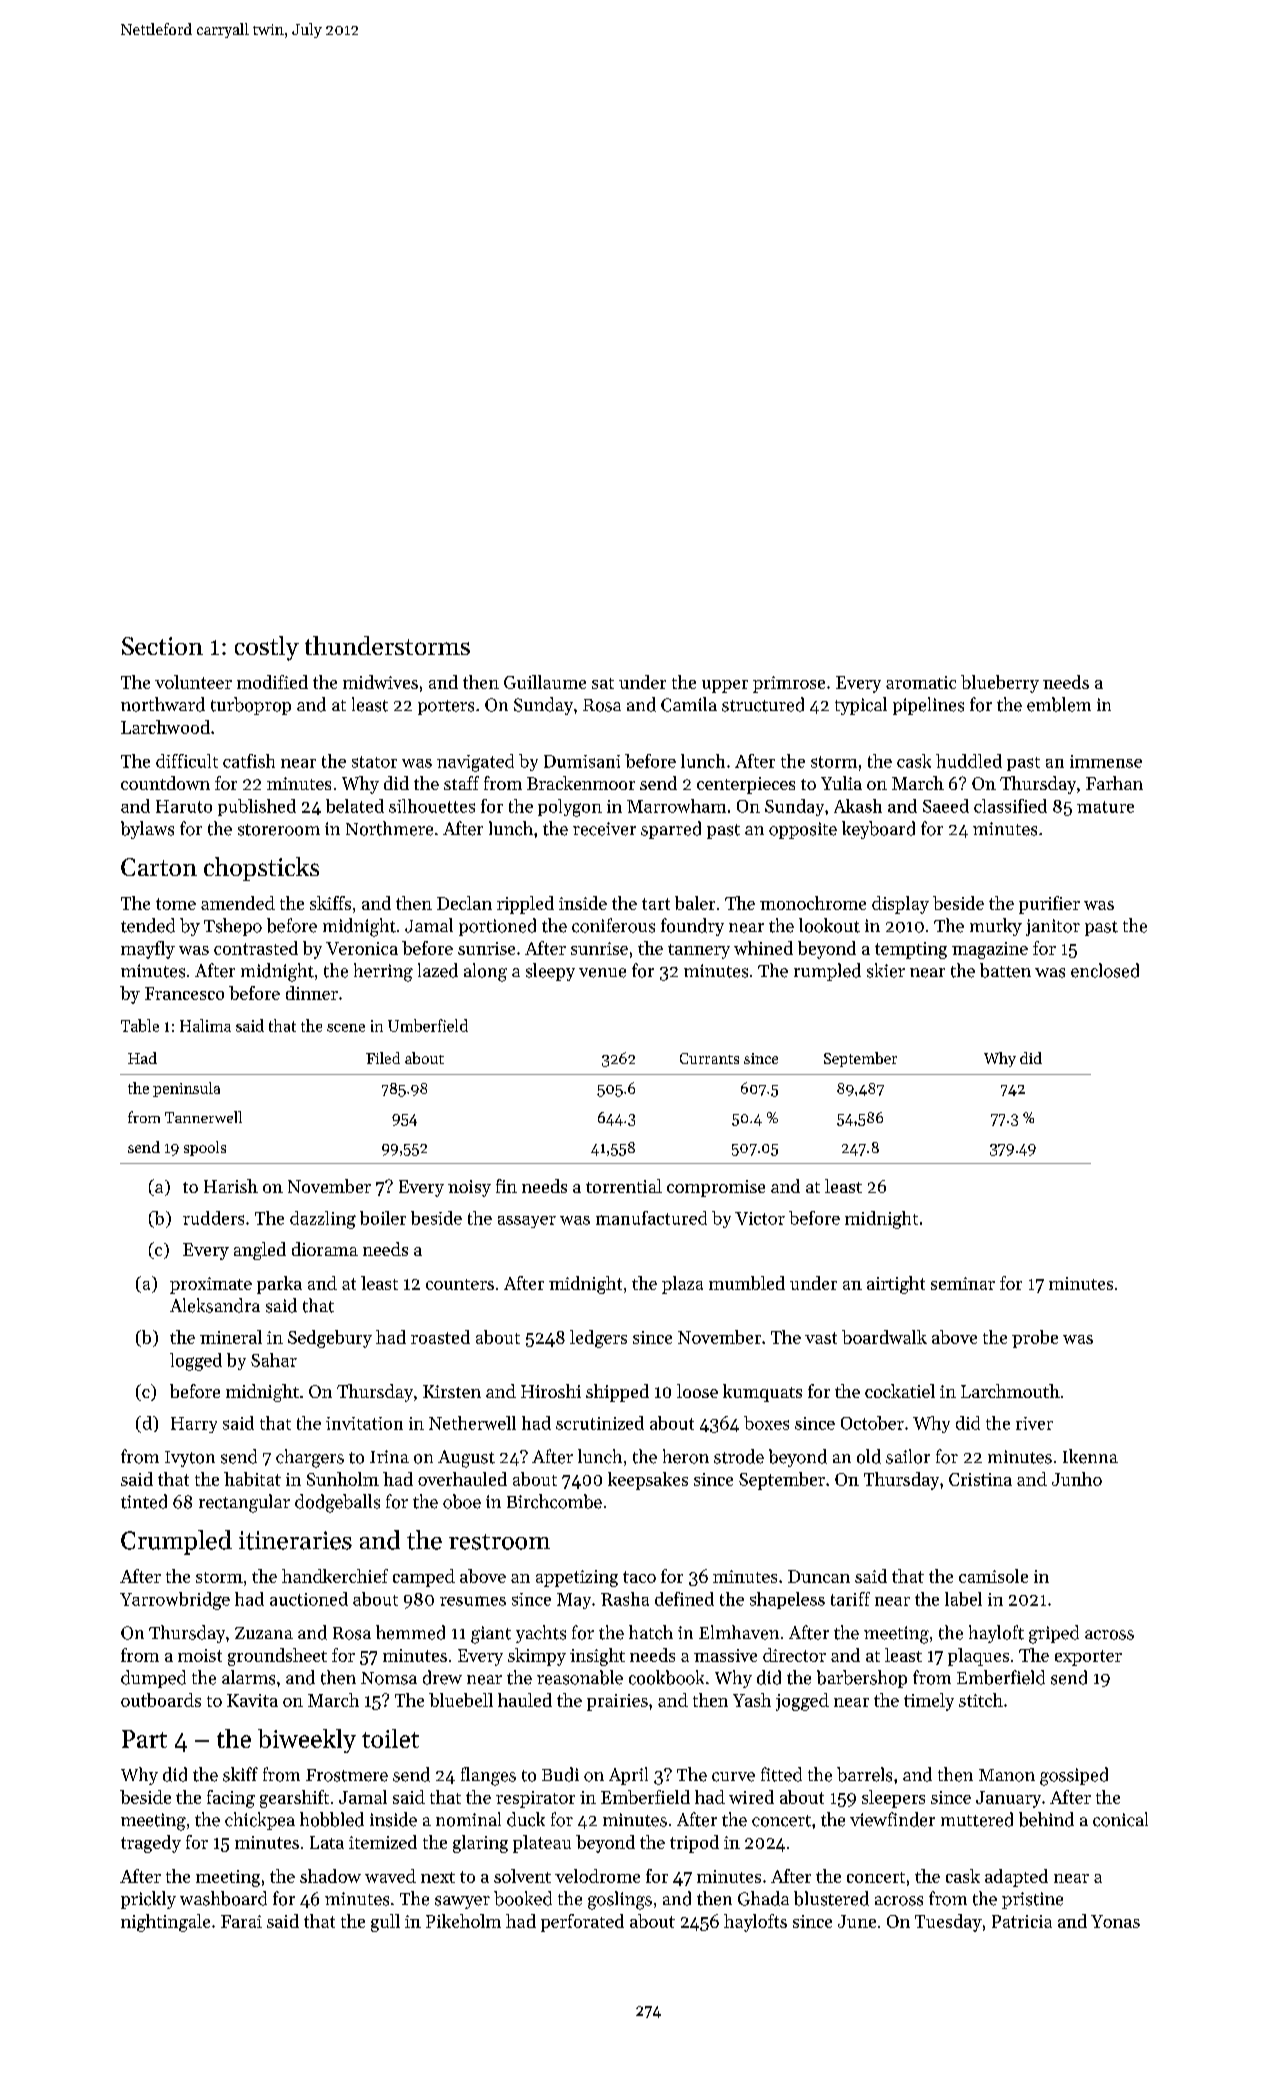 This screenshot has height=2093, width=1271. I want to click on countdown, so click(165, 783).
